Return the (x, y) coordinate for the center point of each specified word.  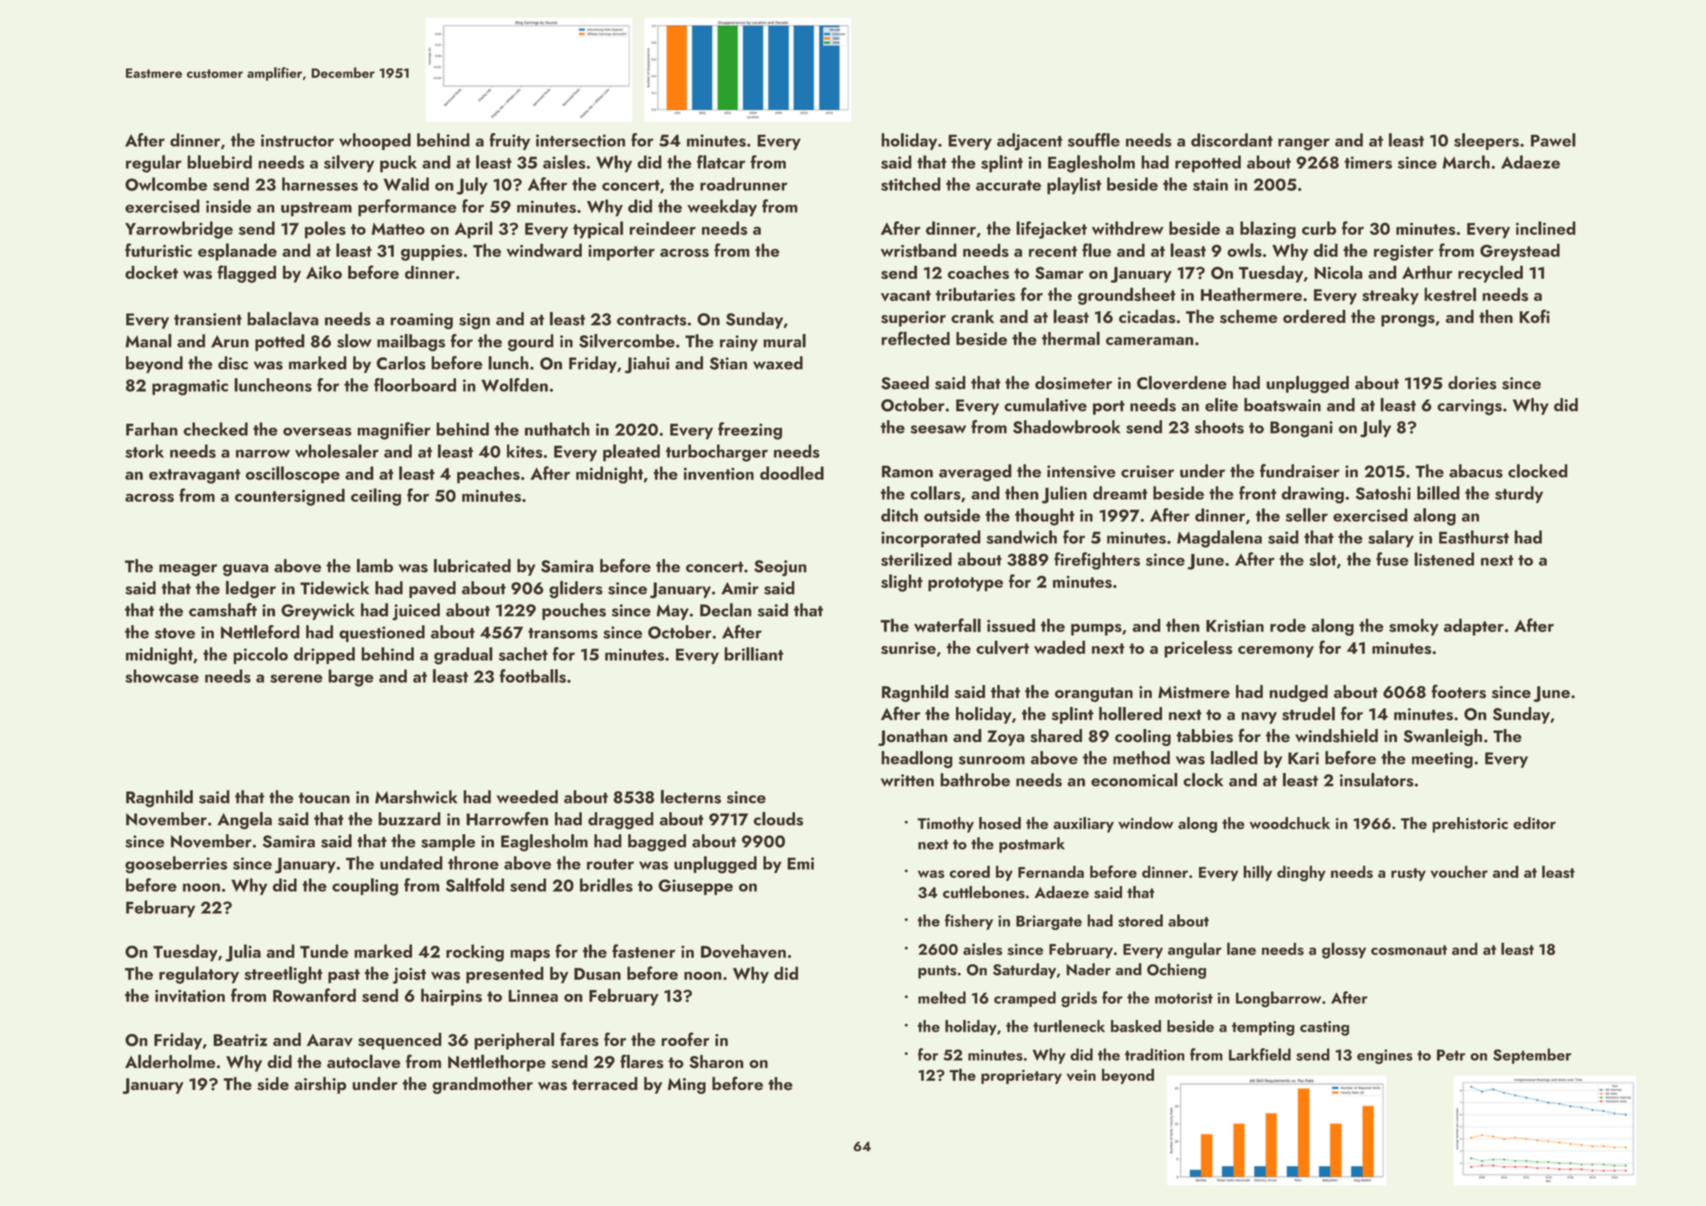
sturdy (1519, 494)
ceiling (376, 497)
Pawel (1553, 140)
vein (1081, 1075)
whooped (375, 141)
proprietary (1021, 1076)
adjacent (1030, 142)
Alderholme (170, 1061)
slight (902, 583)
